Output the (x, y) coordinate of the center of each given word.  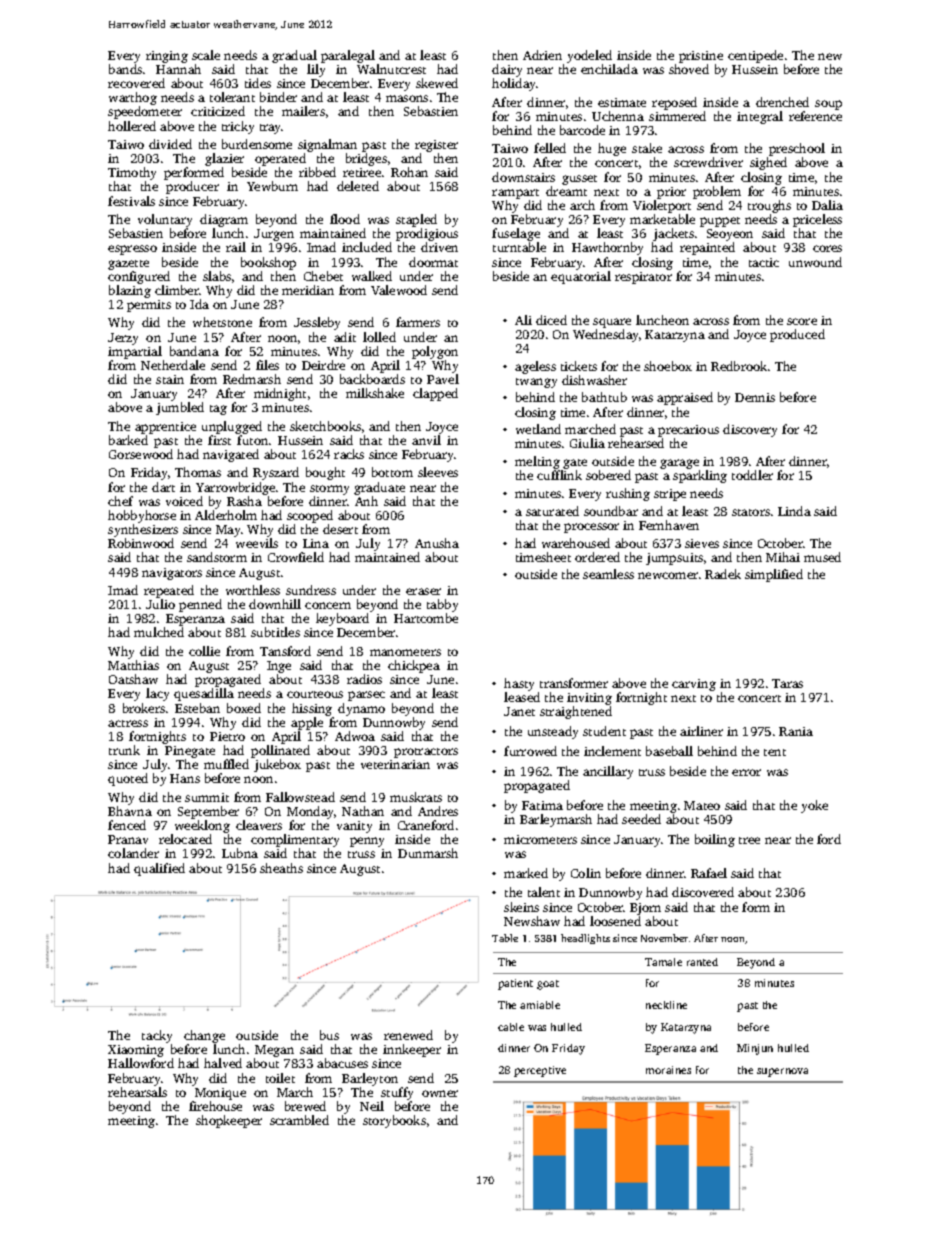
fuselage (516, 234)
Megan (274, 1052)
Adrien (542, 55)
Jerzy (123, 339)
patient (515, 984)
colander (133, 853)
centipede (755, 56)
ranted (702, 962)
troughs (769, 206)
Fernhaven (669, 525)
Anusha (437, 543)
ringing (167, 57)
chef (120, 501)
